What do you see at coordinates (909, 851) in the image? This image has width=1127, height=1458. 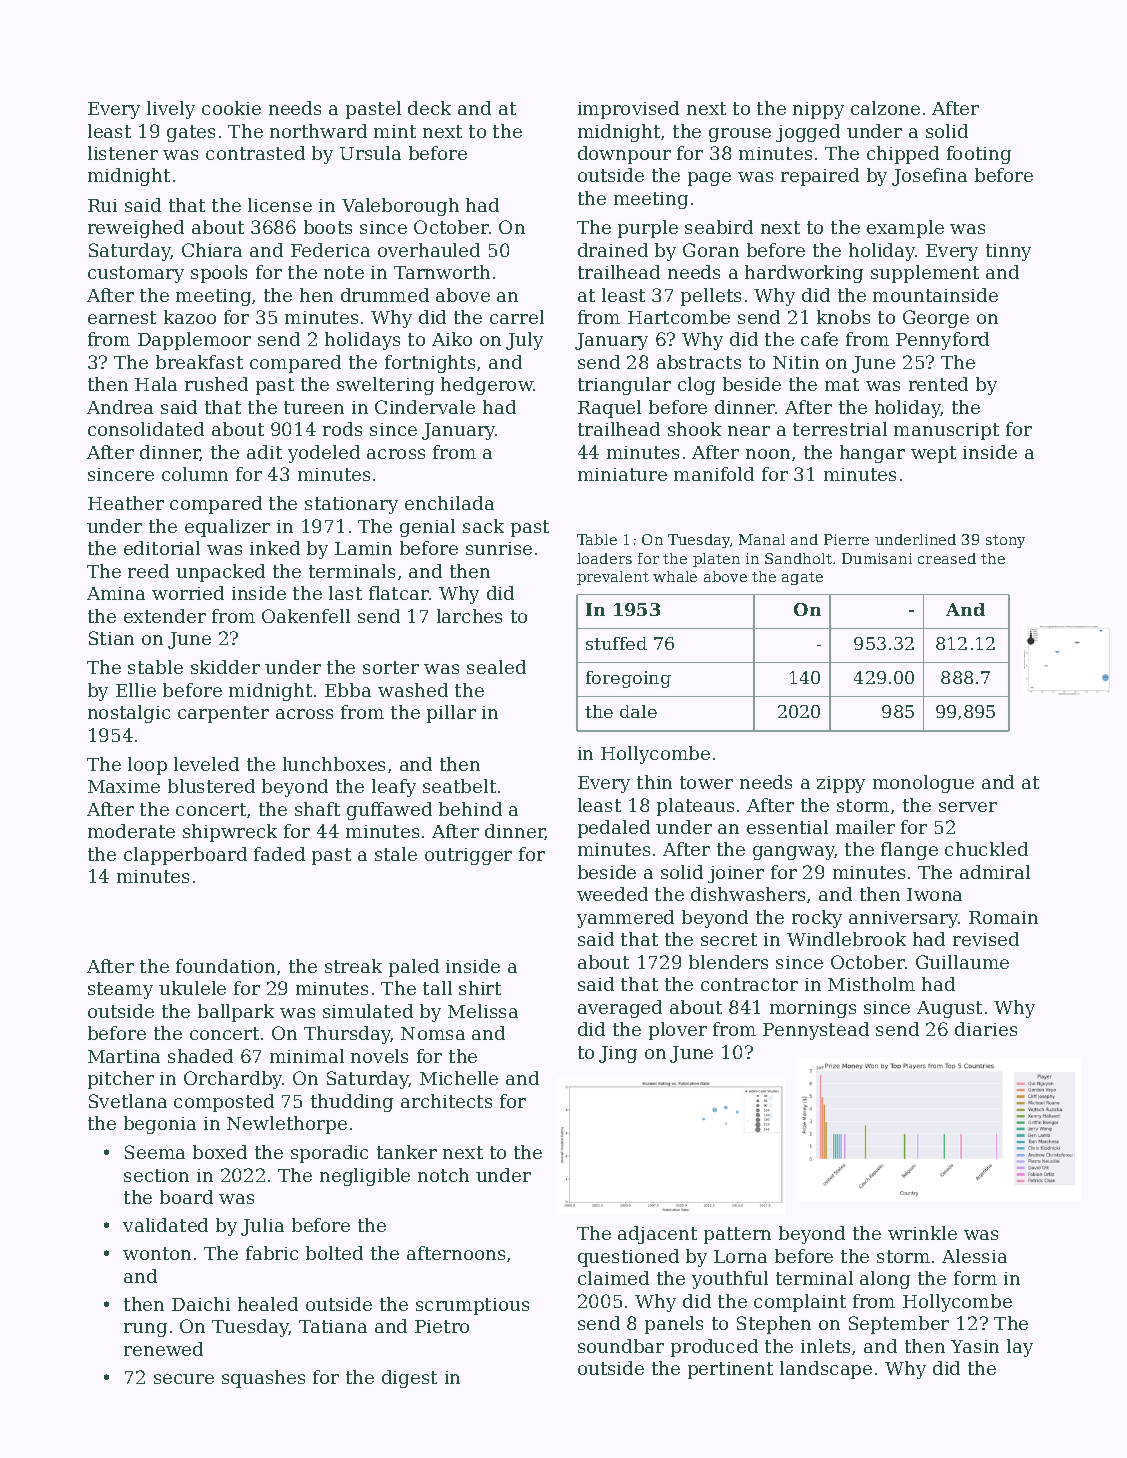 I see `flange` at bounding box center [909, 851].
